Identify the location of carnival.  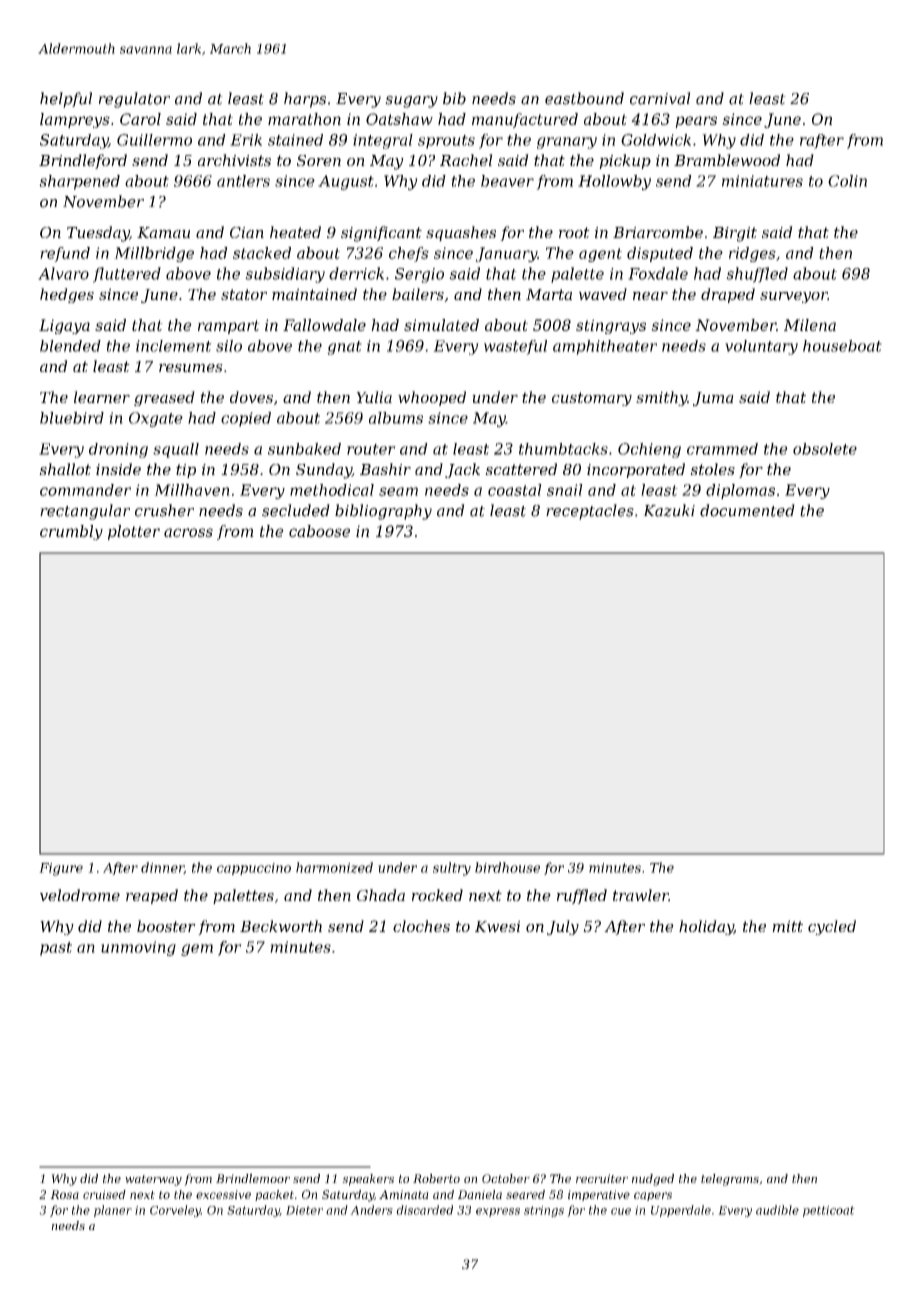
(660, 98).
